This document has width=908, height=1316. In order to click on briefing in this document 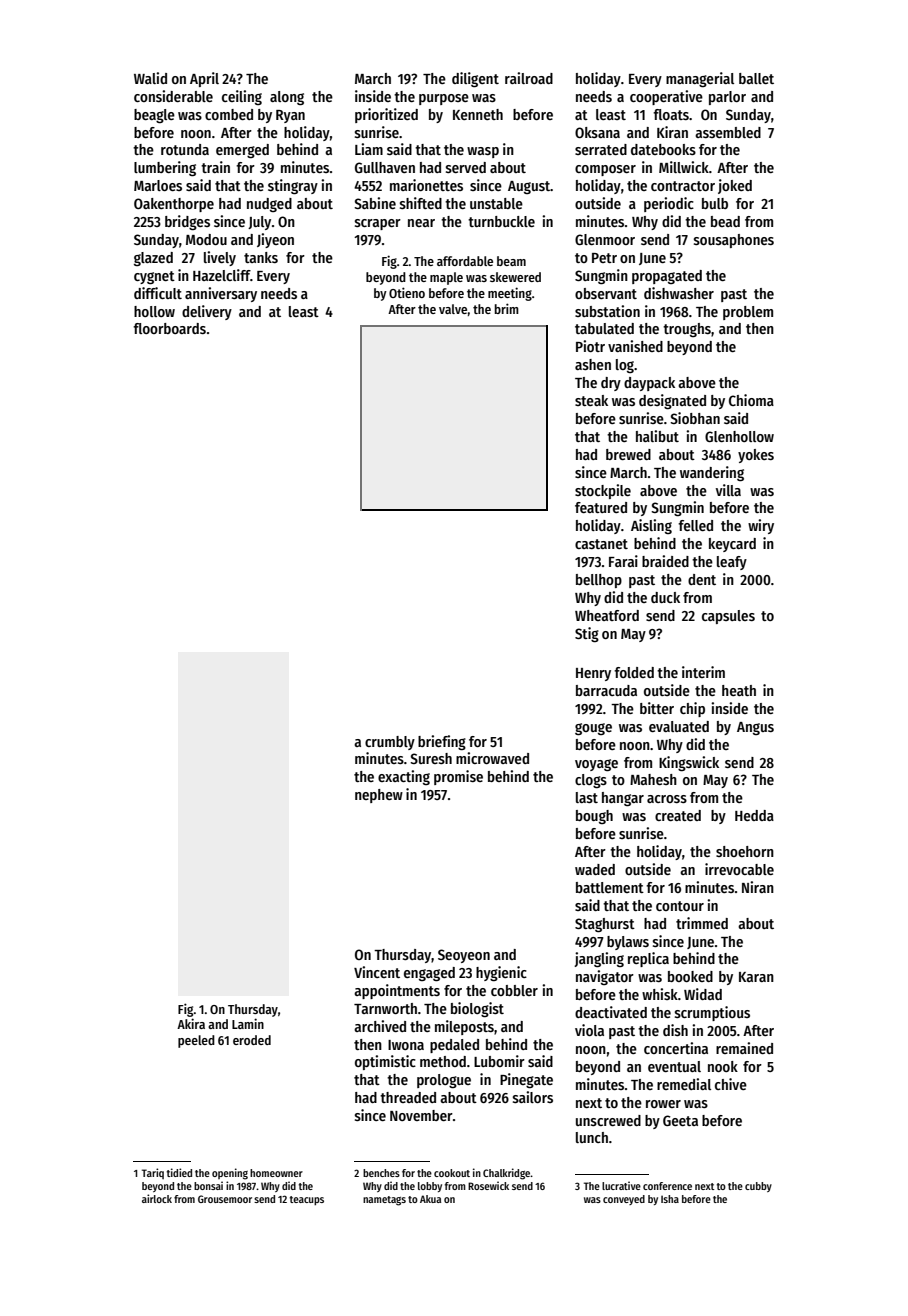, I will do `click(442, 742)`.
